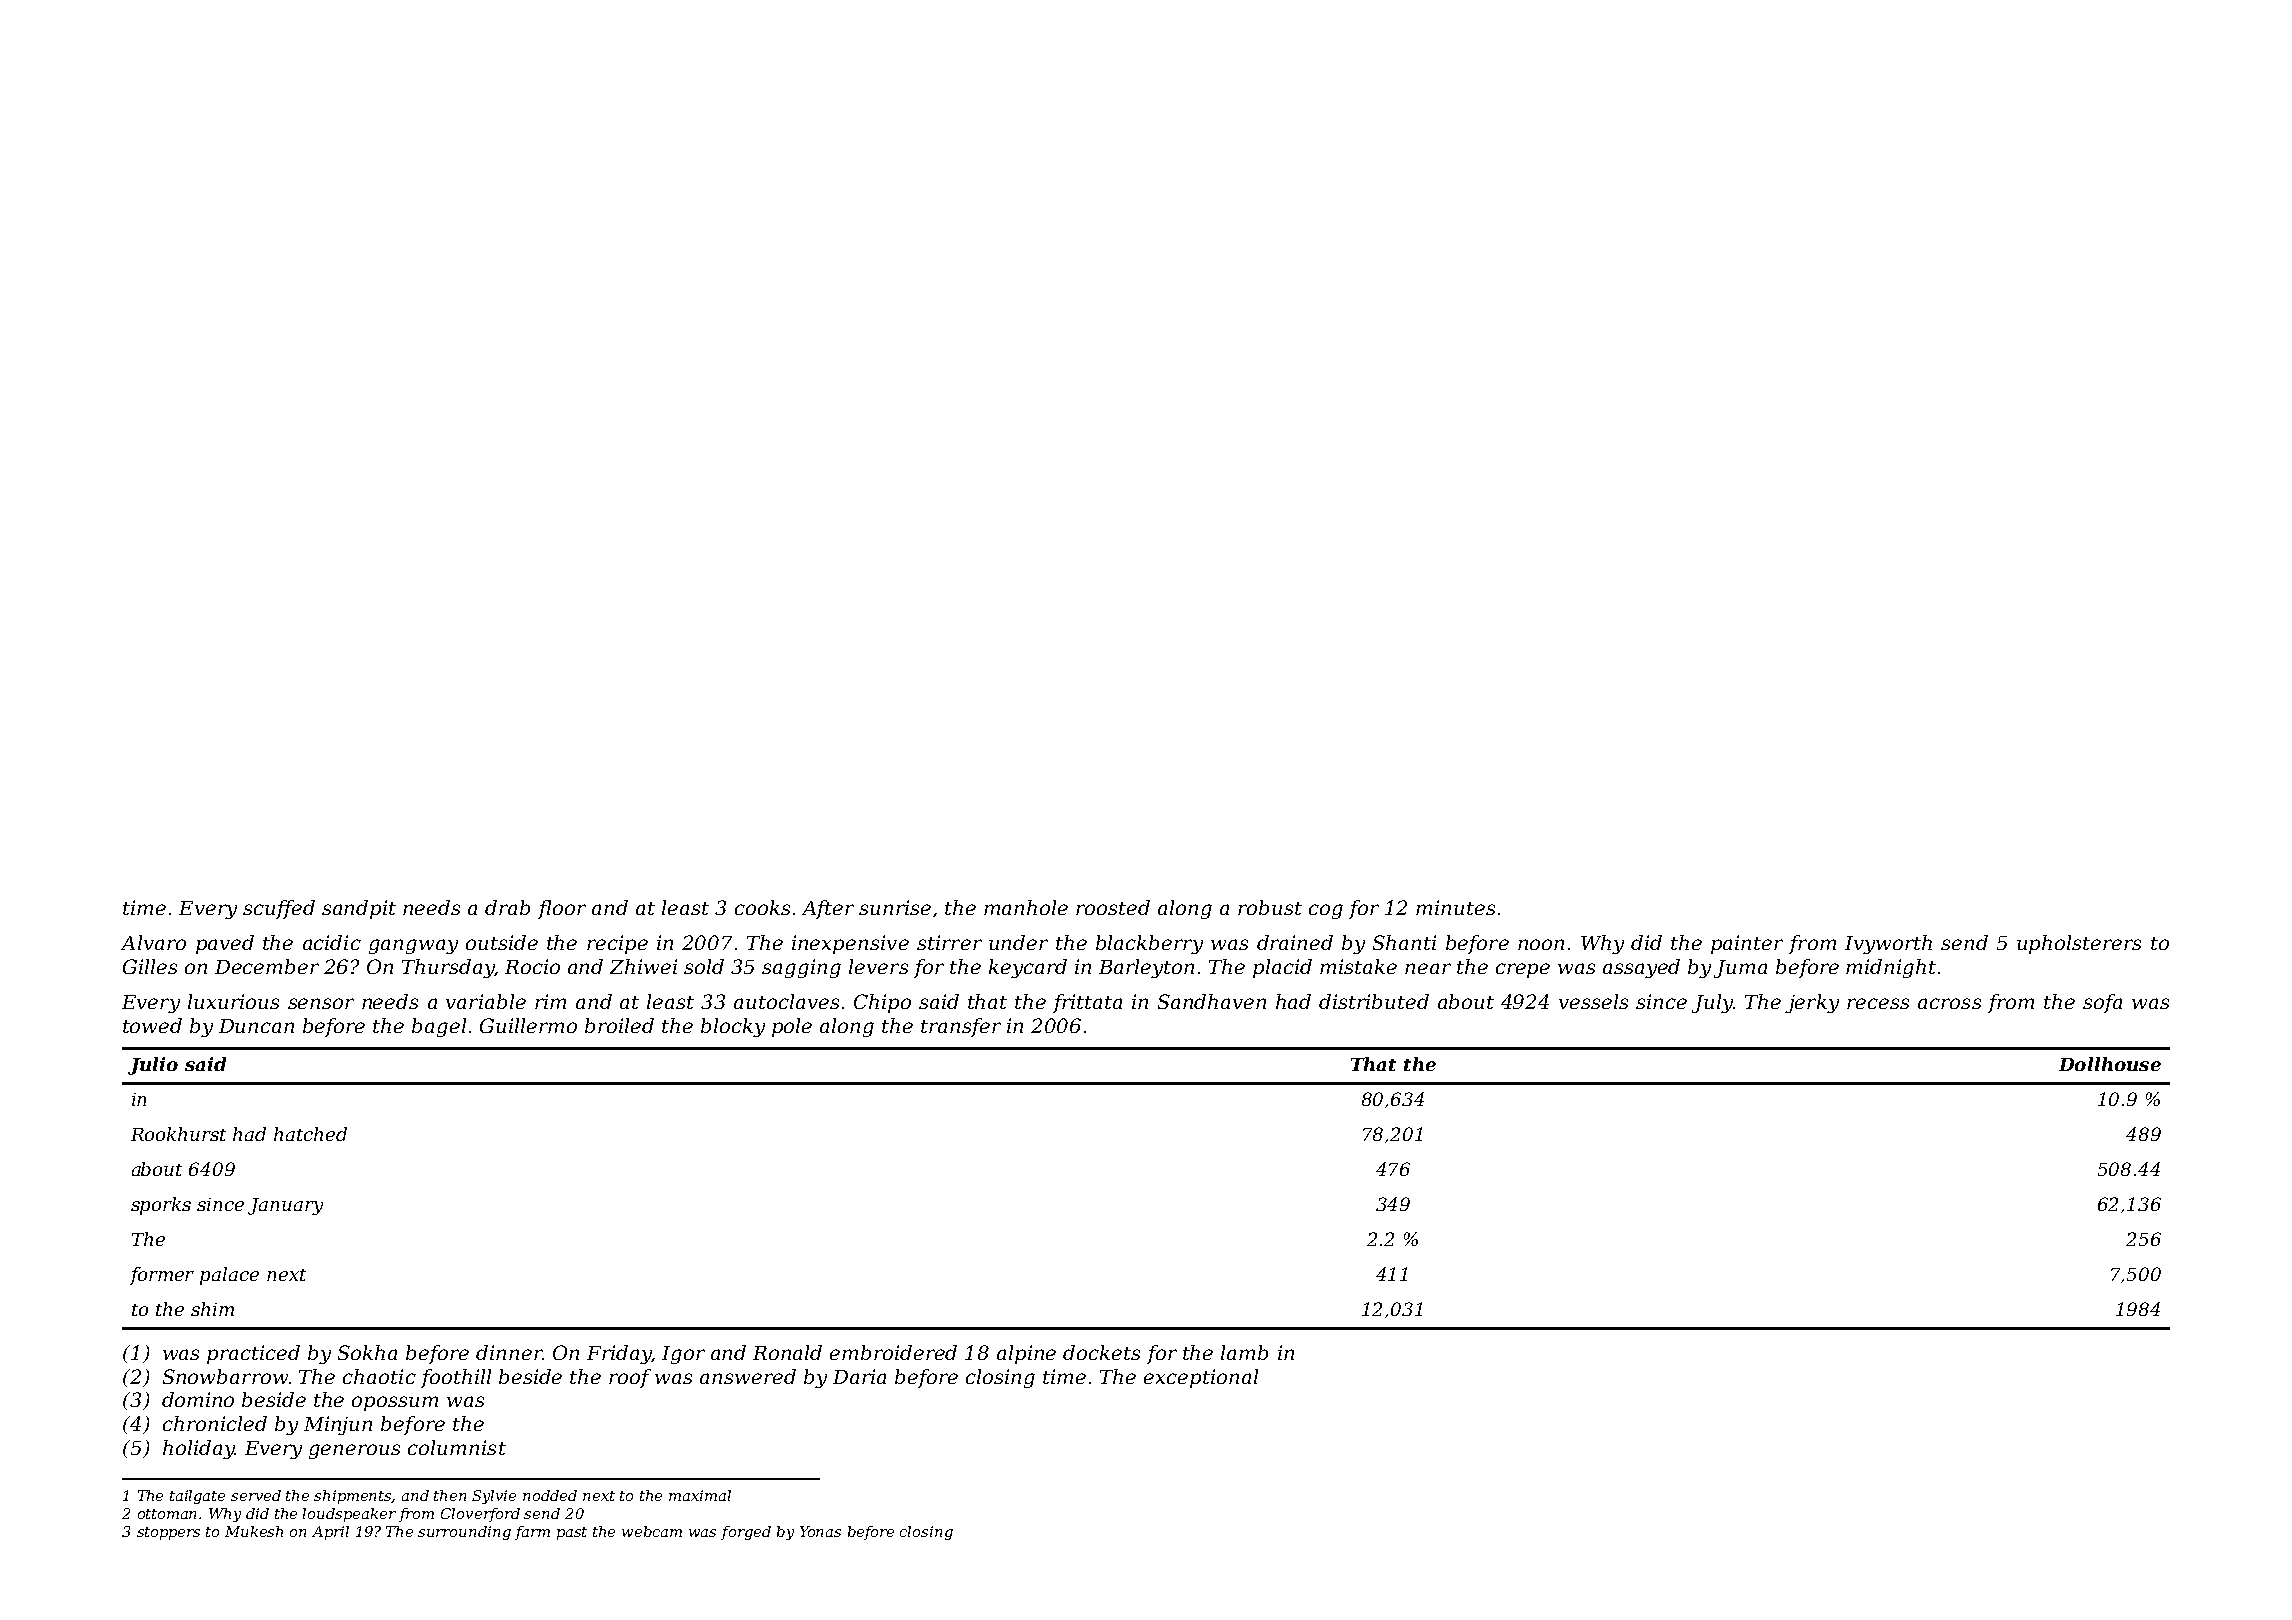 The height and width of the page is (1620, 2292). Describe the element at coordinates (733, 1027) in the page. I see `blocky` at that location.
